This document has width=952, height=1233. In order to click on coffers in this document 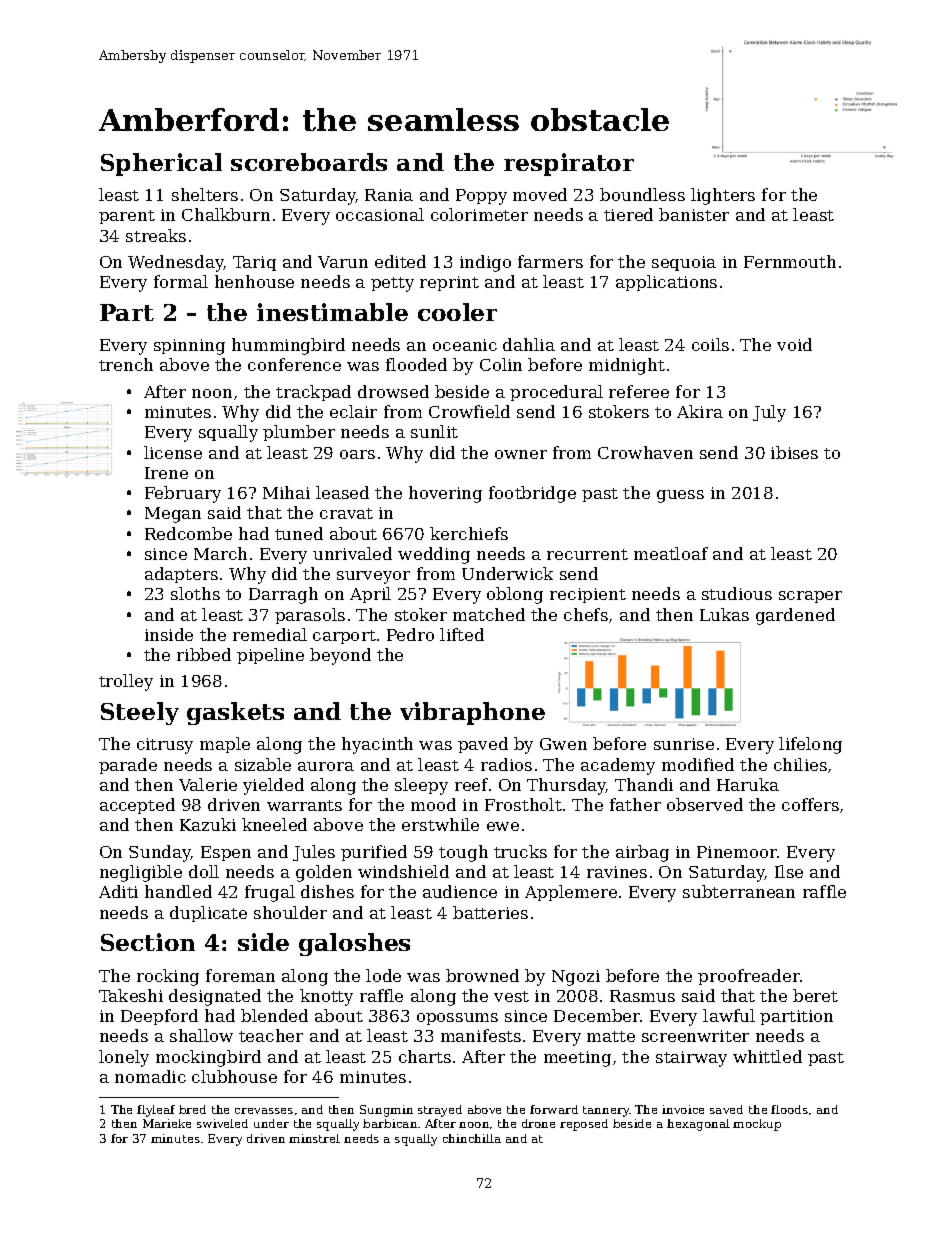, I will do `click(810, 804)`.
